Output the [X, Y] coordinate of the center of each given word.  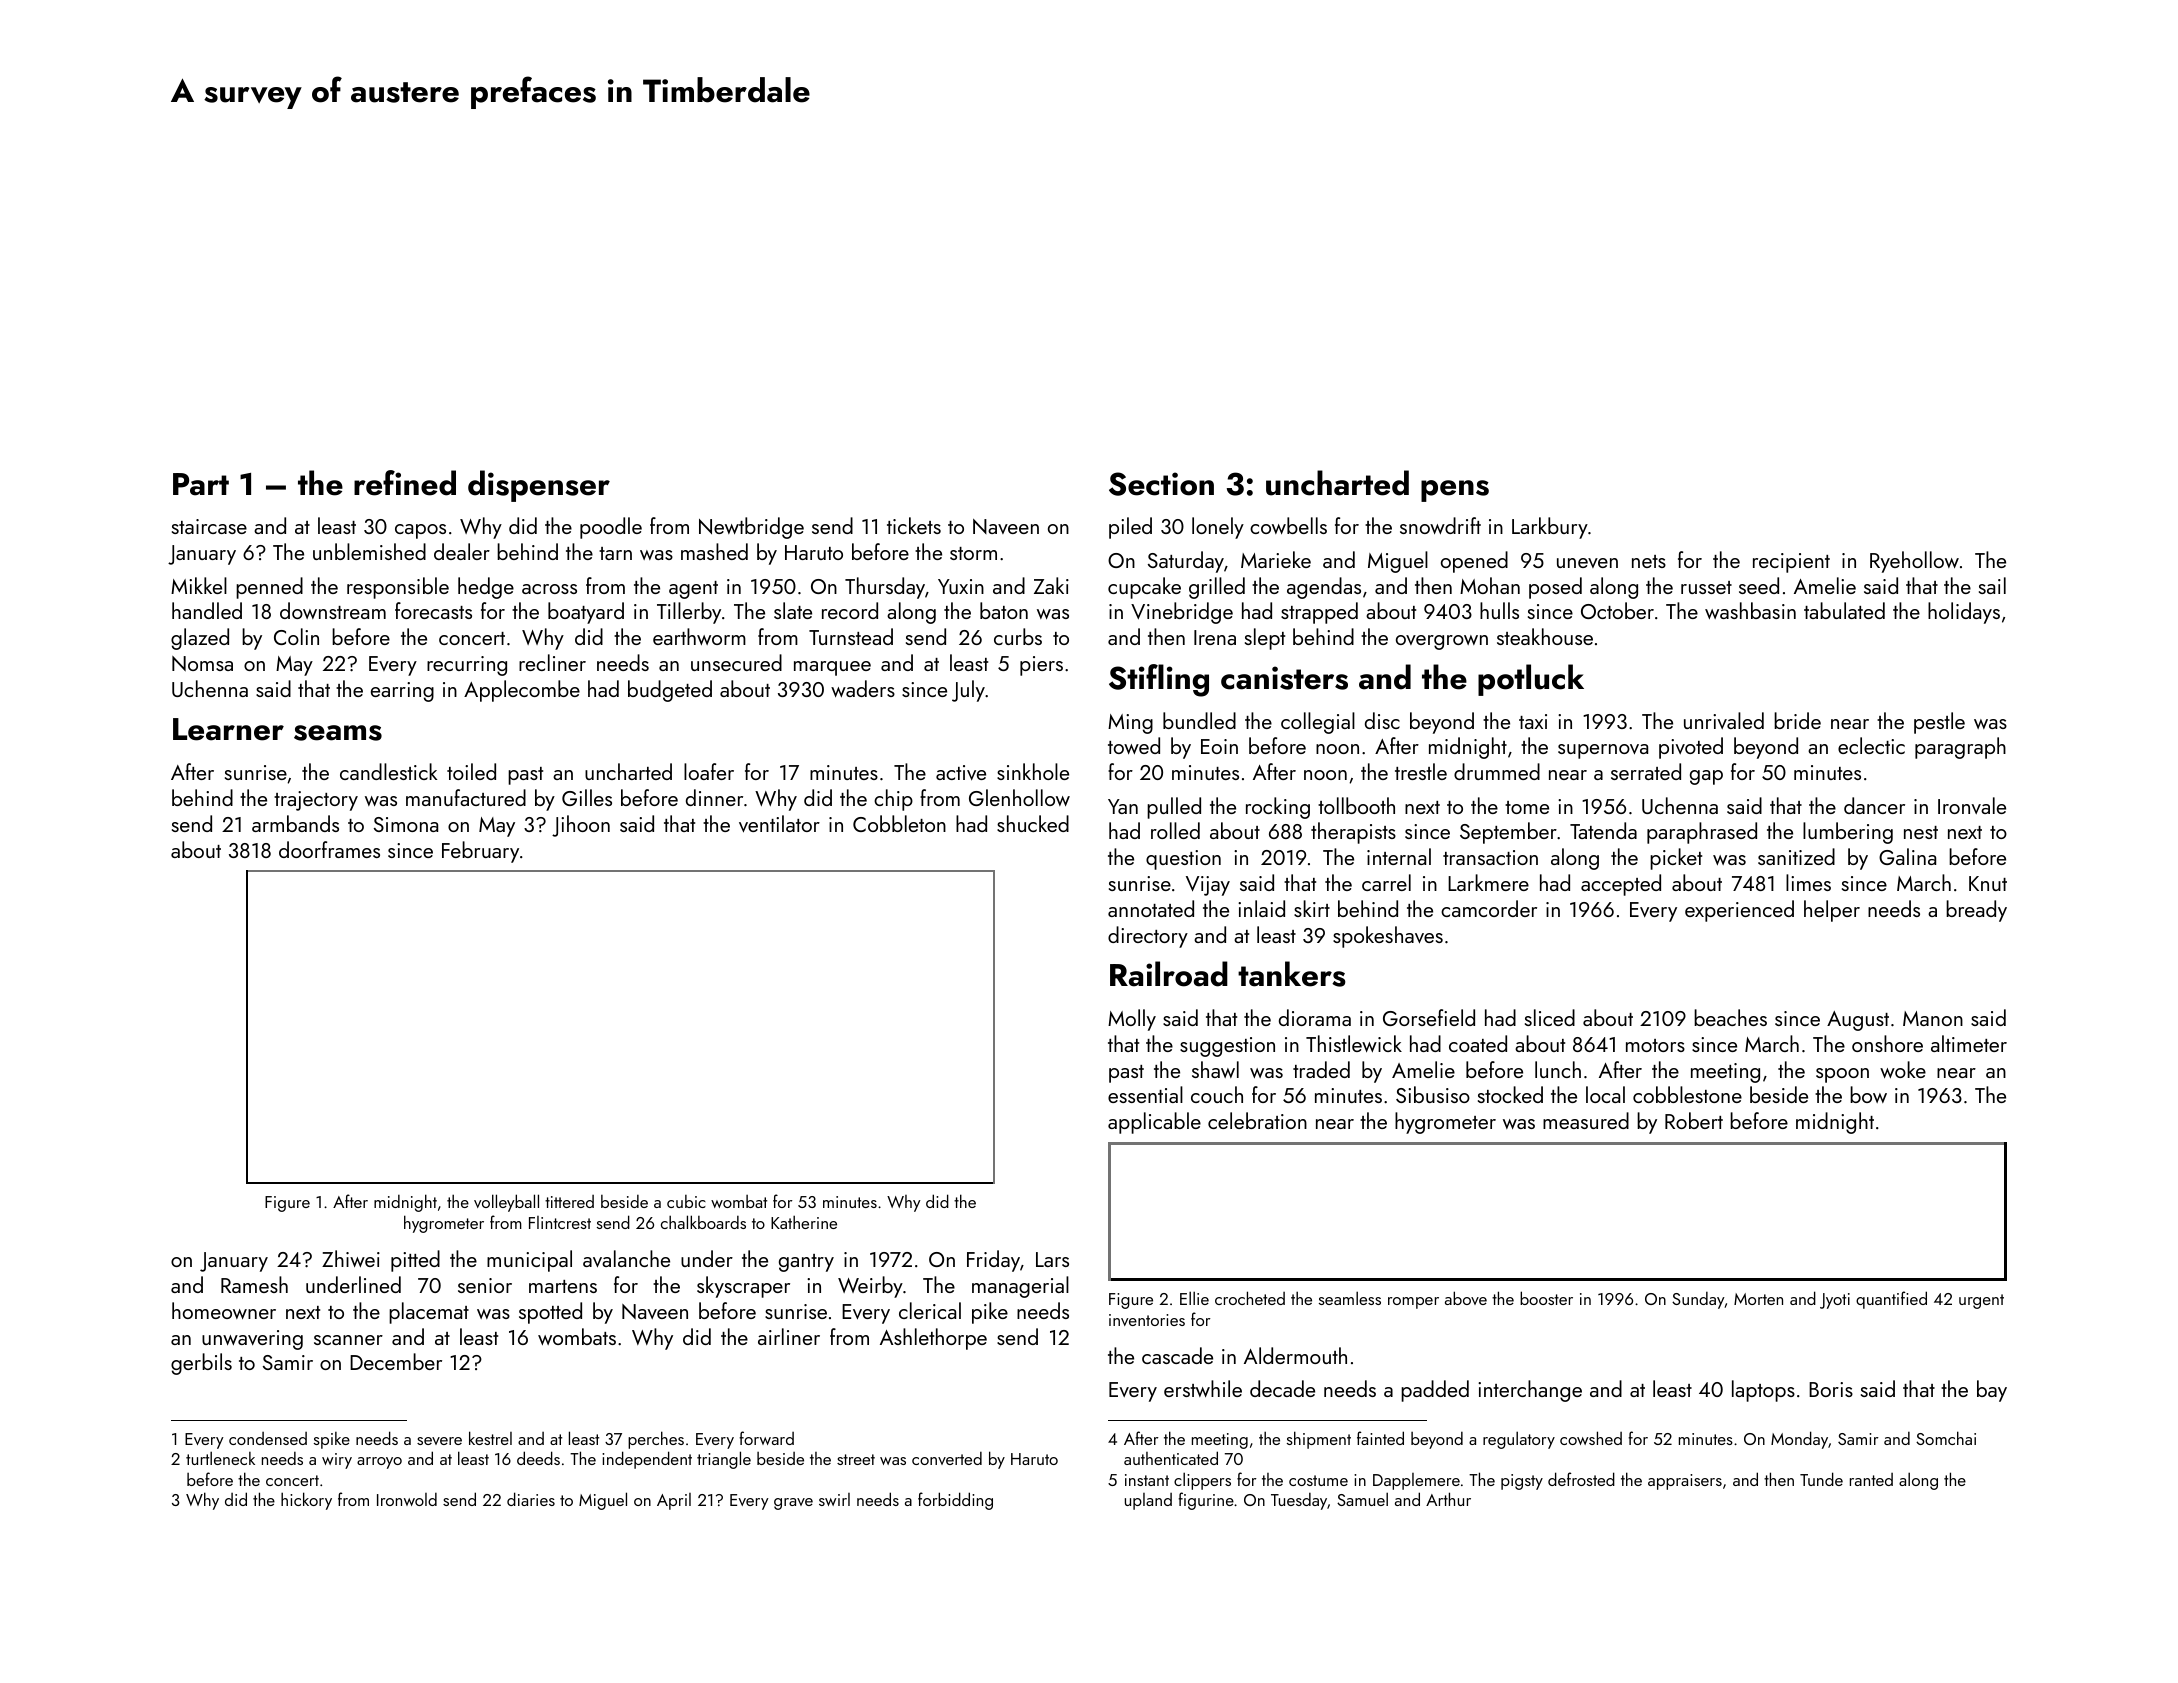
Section [1161, 484]
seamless [1350, 1298]
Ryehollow [1914, 562]
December [396, 1361]
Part [201, 484]
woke [1903, 1069]
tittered [569, 1201]
